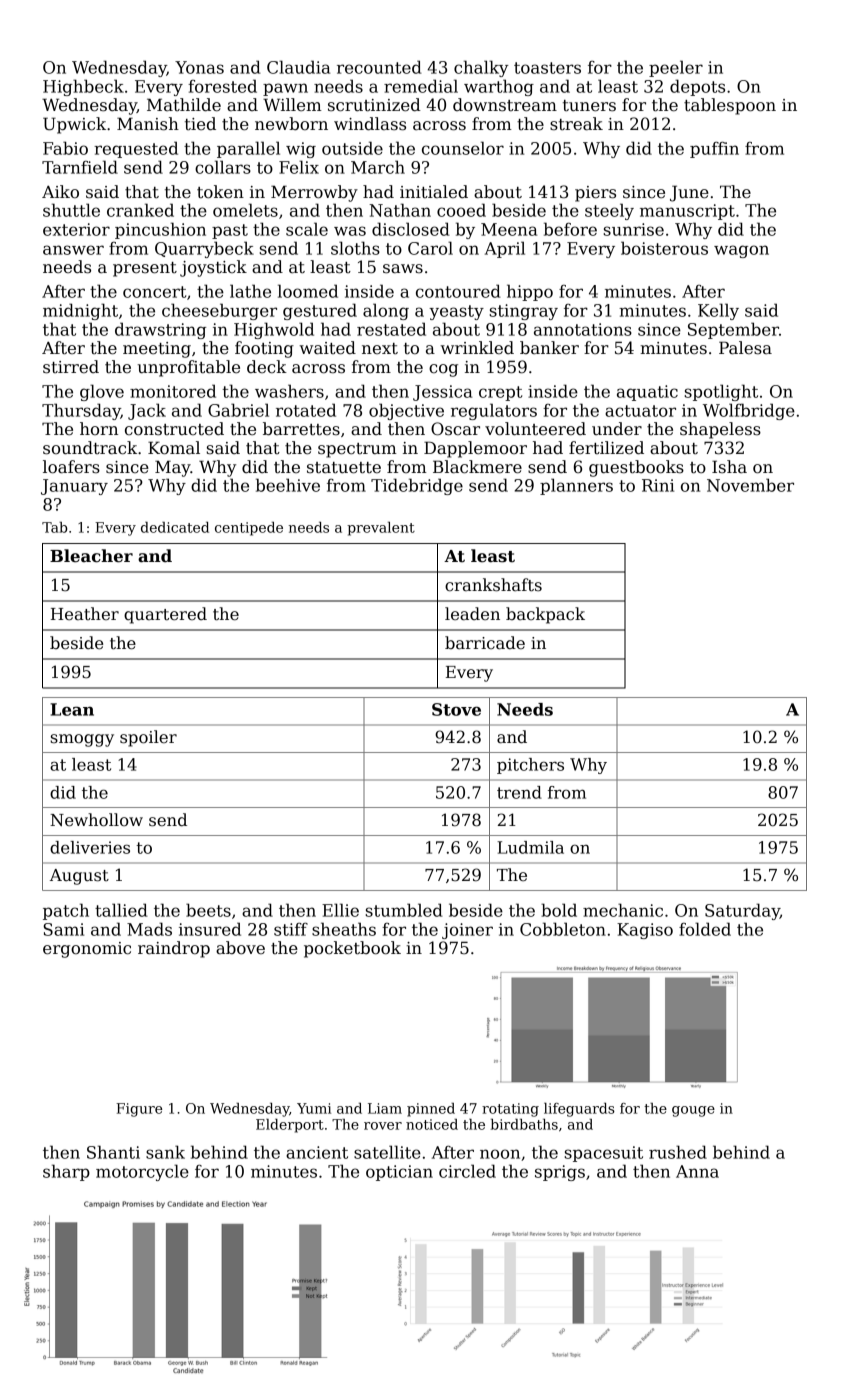 The image size is (849, 1400). I want to click on bold, so click(559, 910).
